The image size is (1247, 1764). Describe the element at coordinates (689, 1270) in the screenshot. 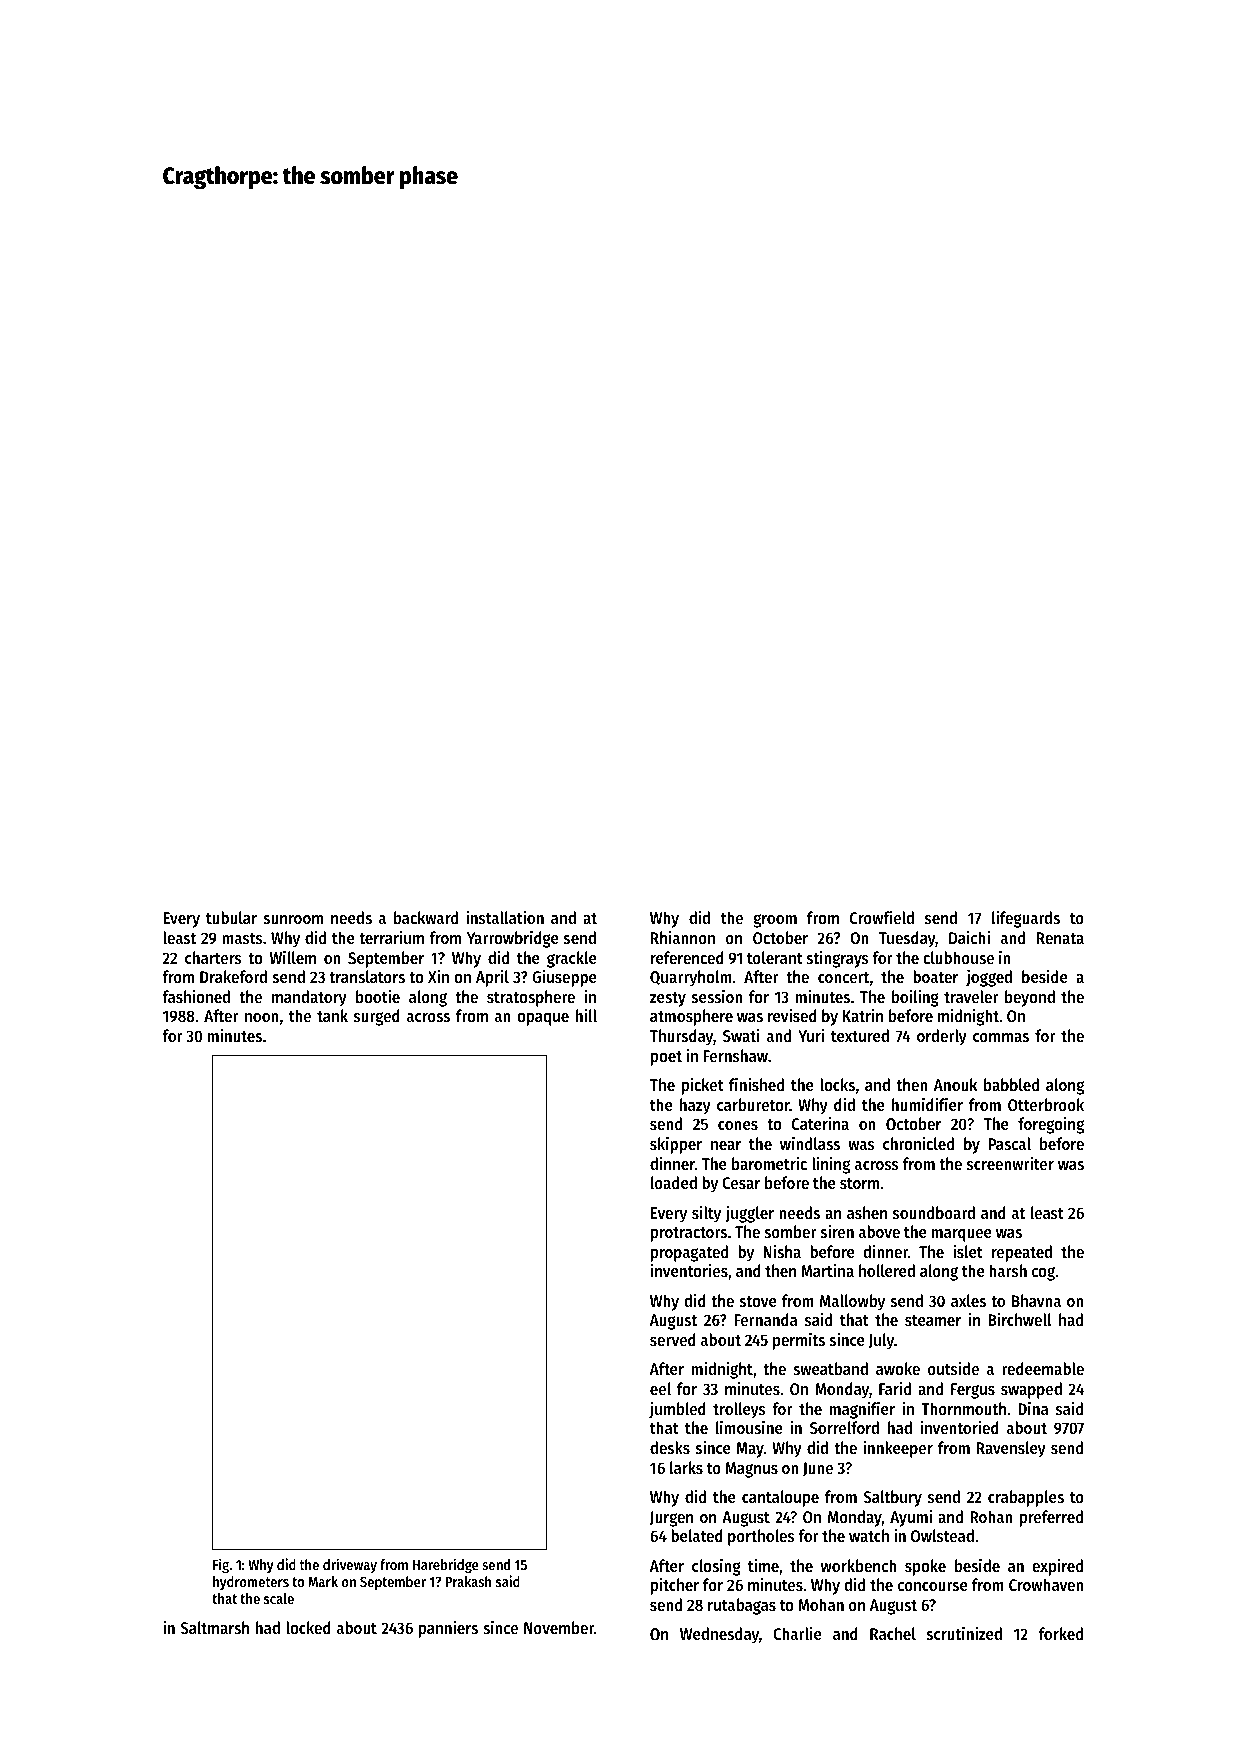

I see `inventories` at that location.
